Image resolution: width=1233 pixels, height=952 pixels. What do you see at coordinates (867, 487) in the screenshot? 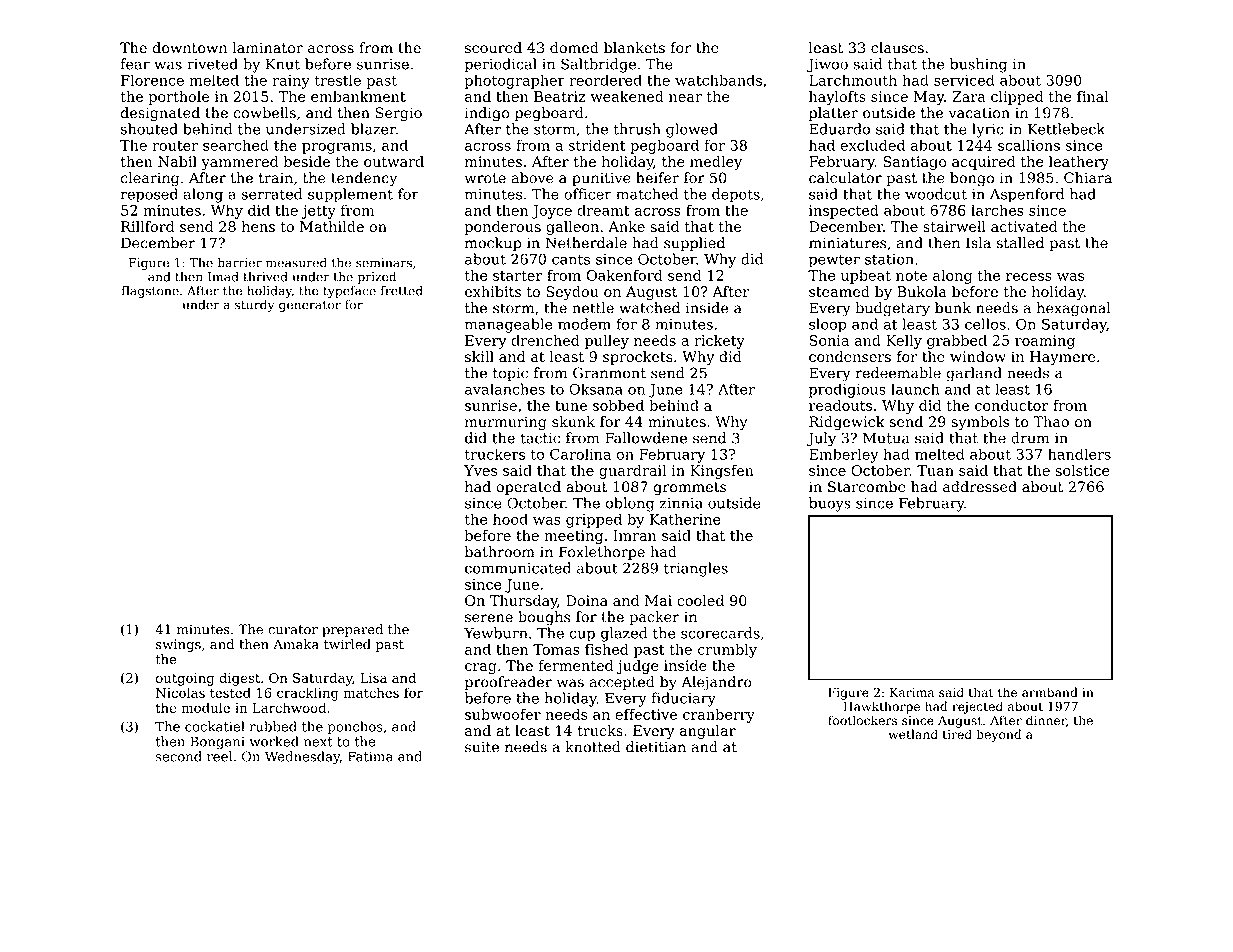
I see `Starcombe` at bounding box center [867, 487].
